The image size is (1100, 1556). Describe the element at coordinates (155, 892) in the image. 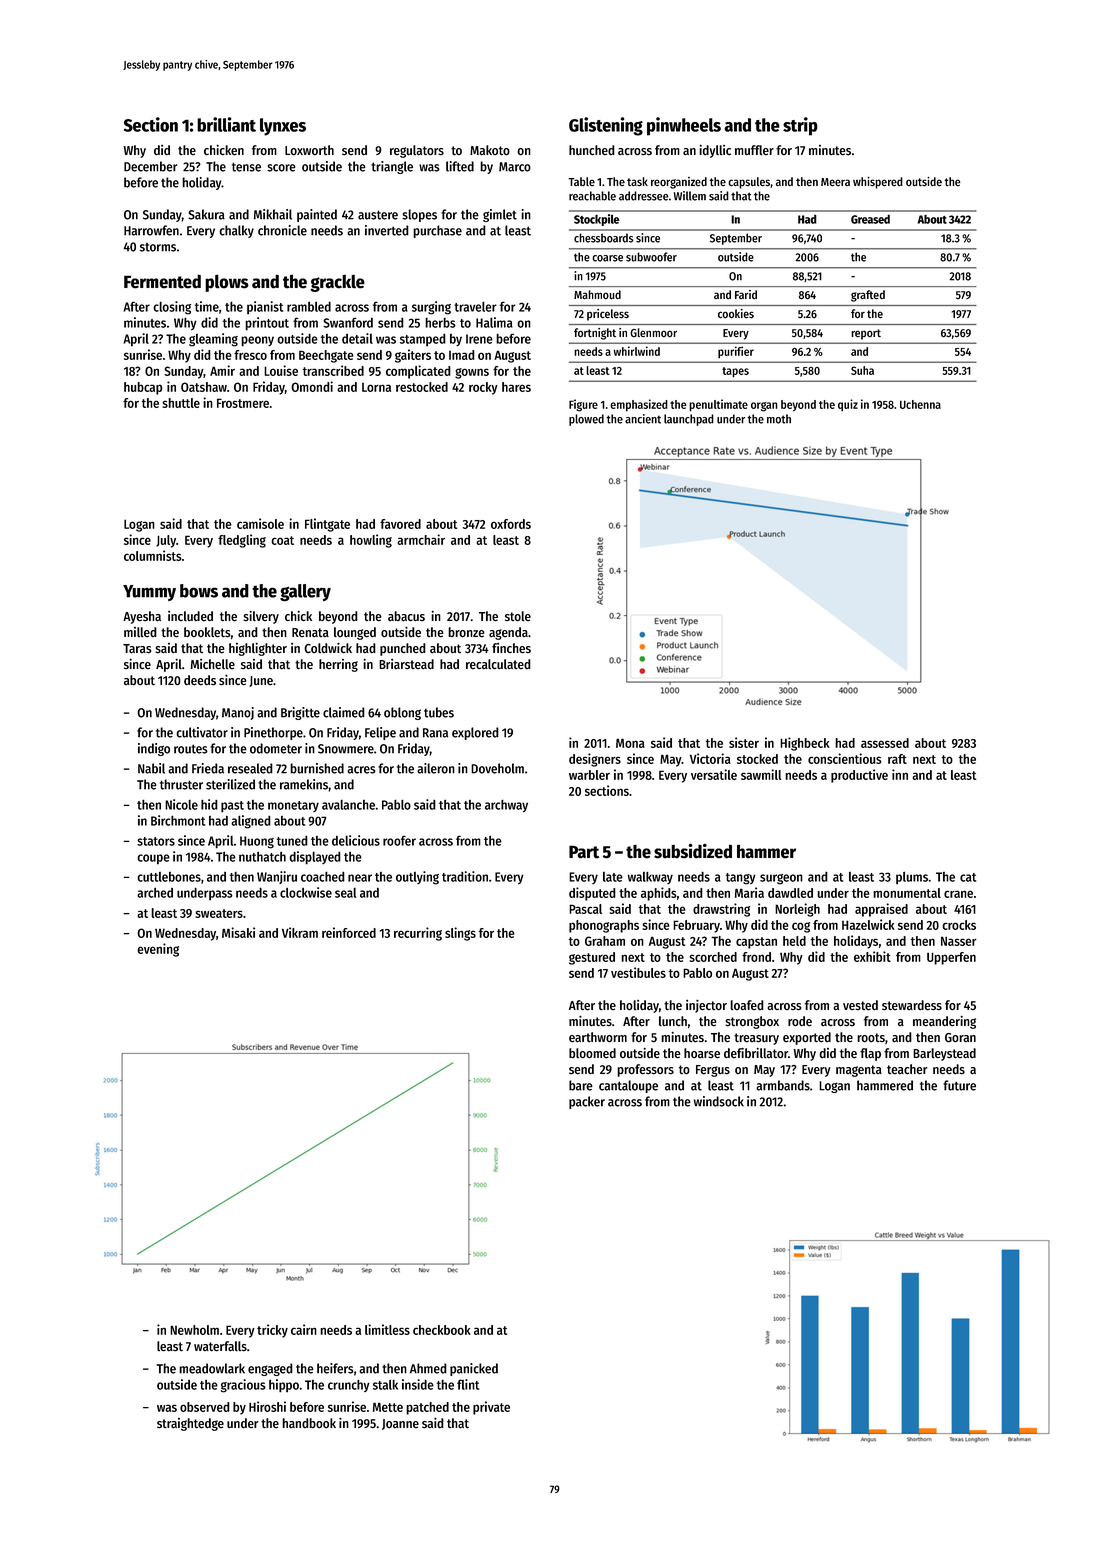

I see `arched` at that location.
